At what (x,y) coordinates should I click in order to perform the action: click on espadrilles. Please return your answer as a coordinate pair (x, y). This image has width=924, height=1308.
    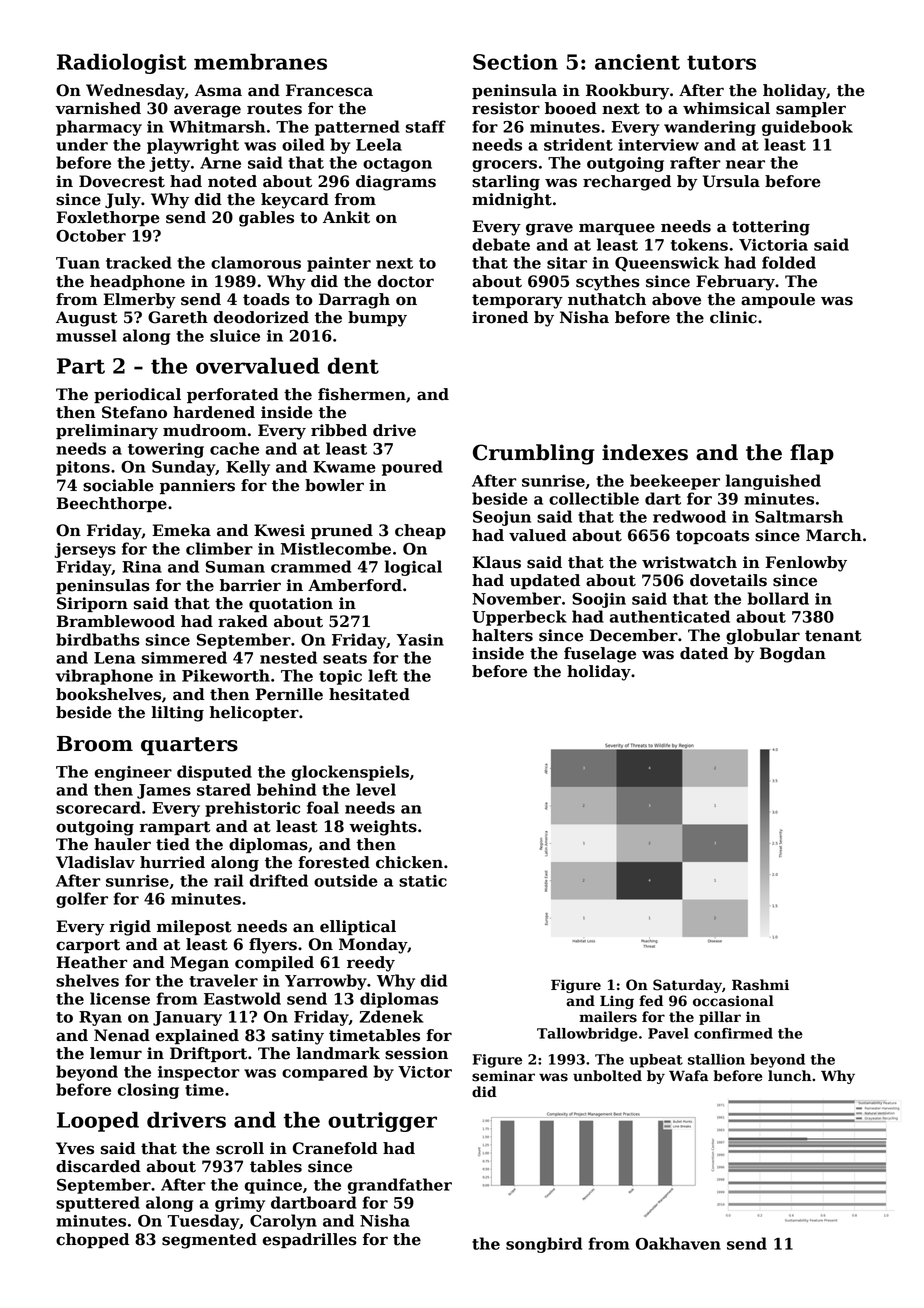
    Looking at the image, I should click on (310, 1240).
